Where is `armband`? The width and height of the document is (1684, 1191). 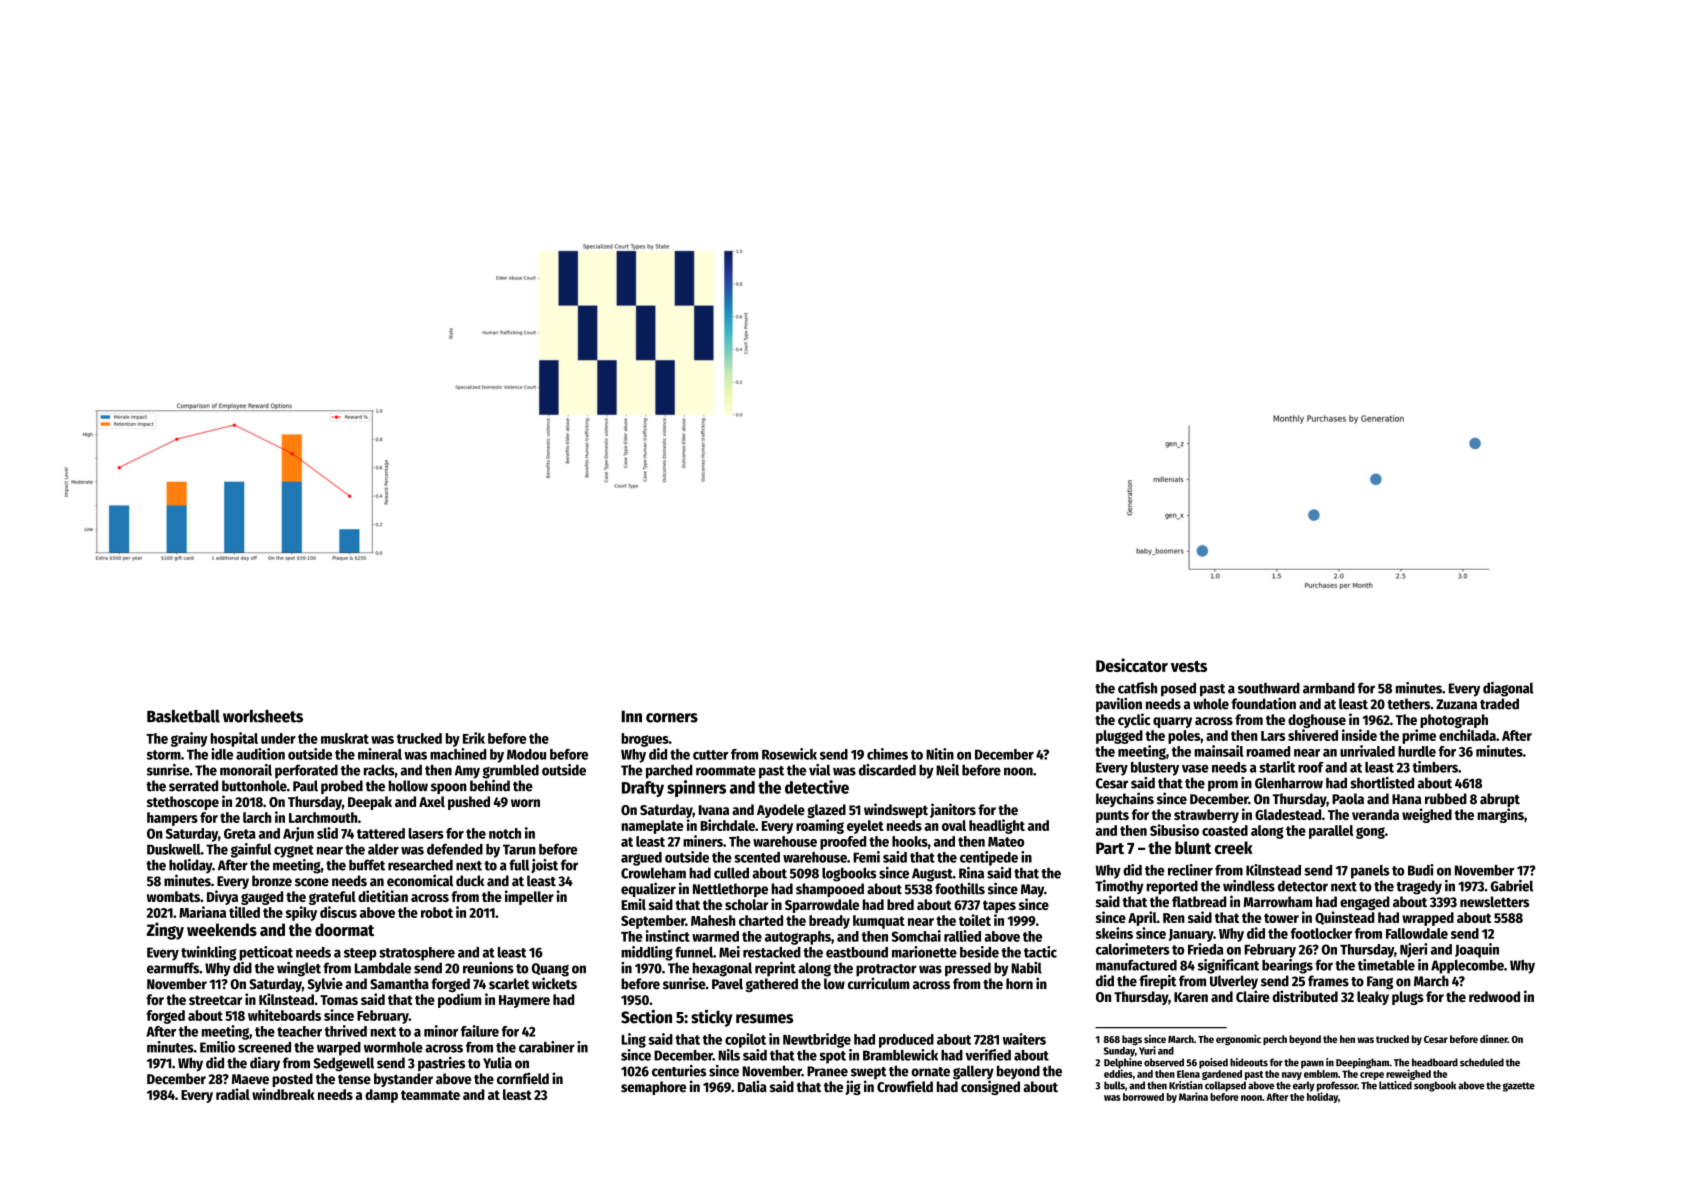
armband is located at coordinates (1329, 688).
